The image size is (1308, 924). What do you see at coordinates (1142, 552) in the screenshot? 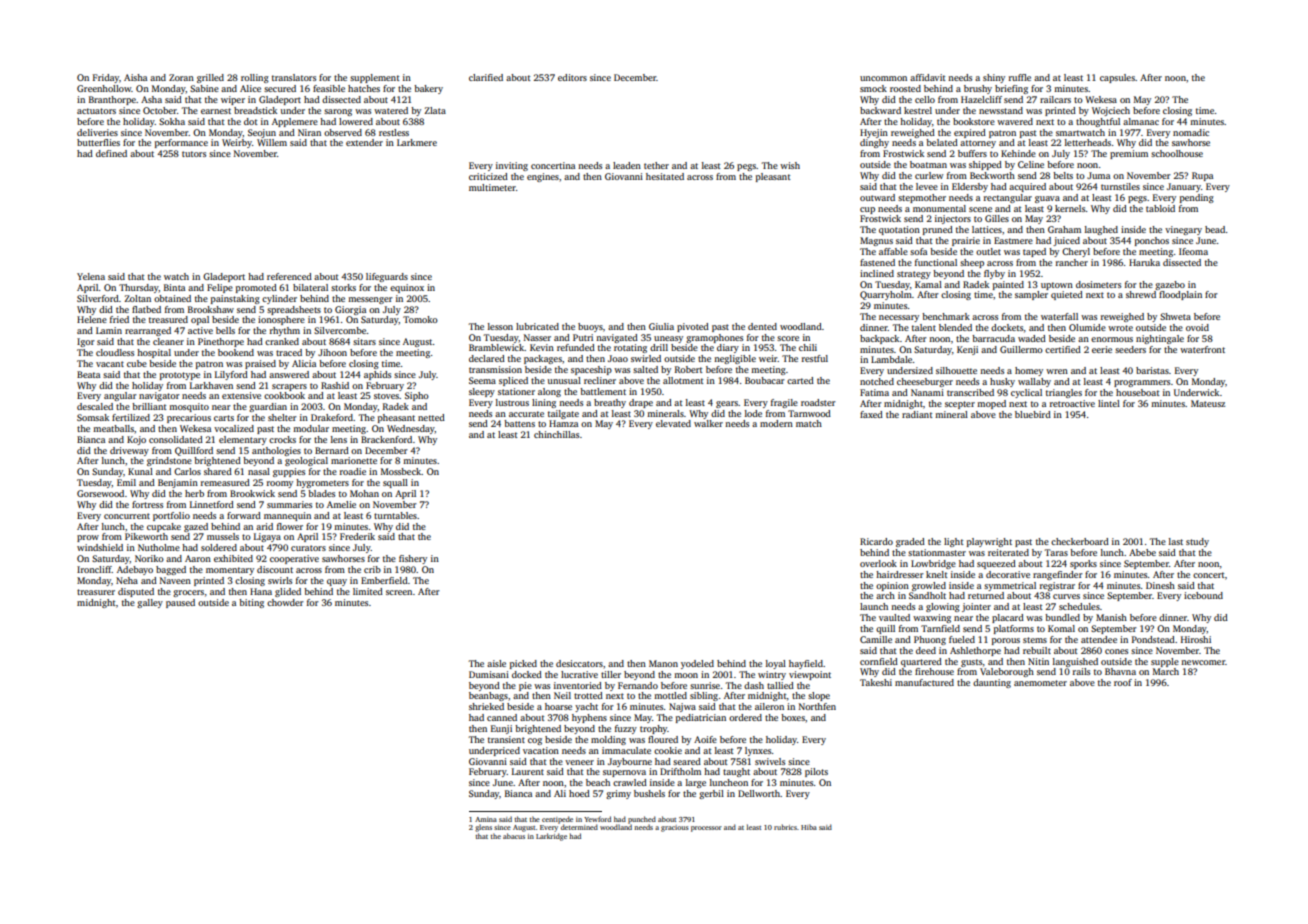
I see `Abebe` at bounding box center [1142, 552].
